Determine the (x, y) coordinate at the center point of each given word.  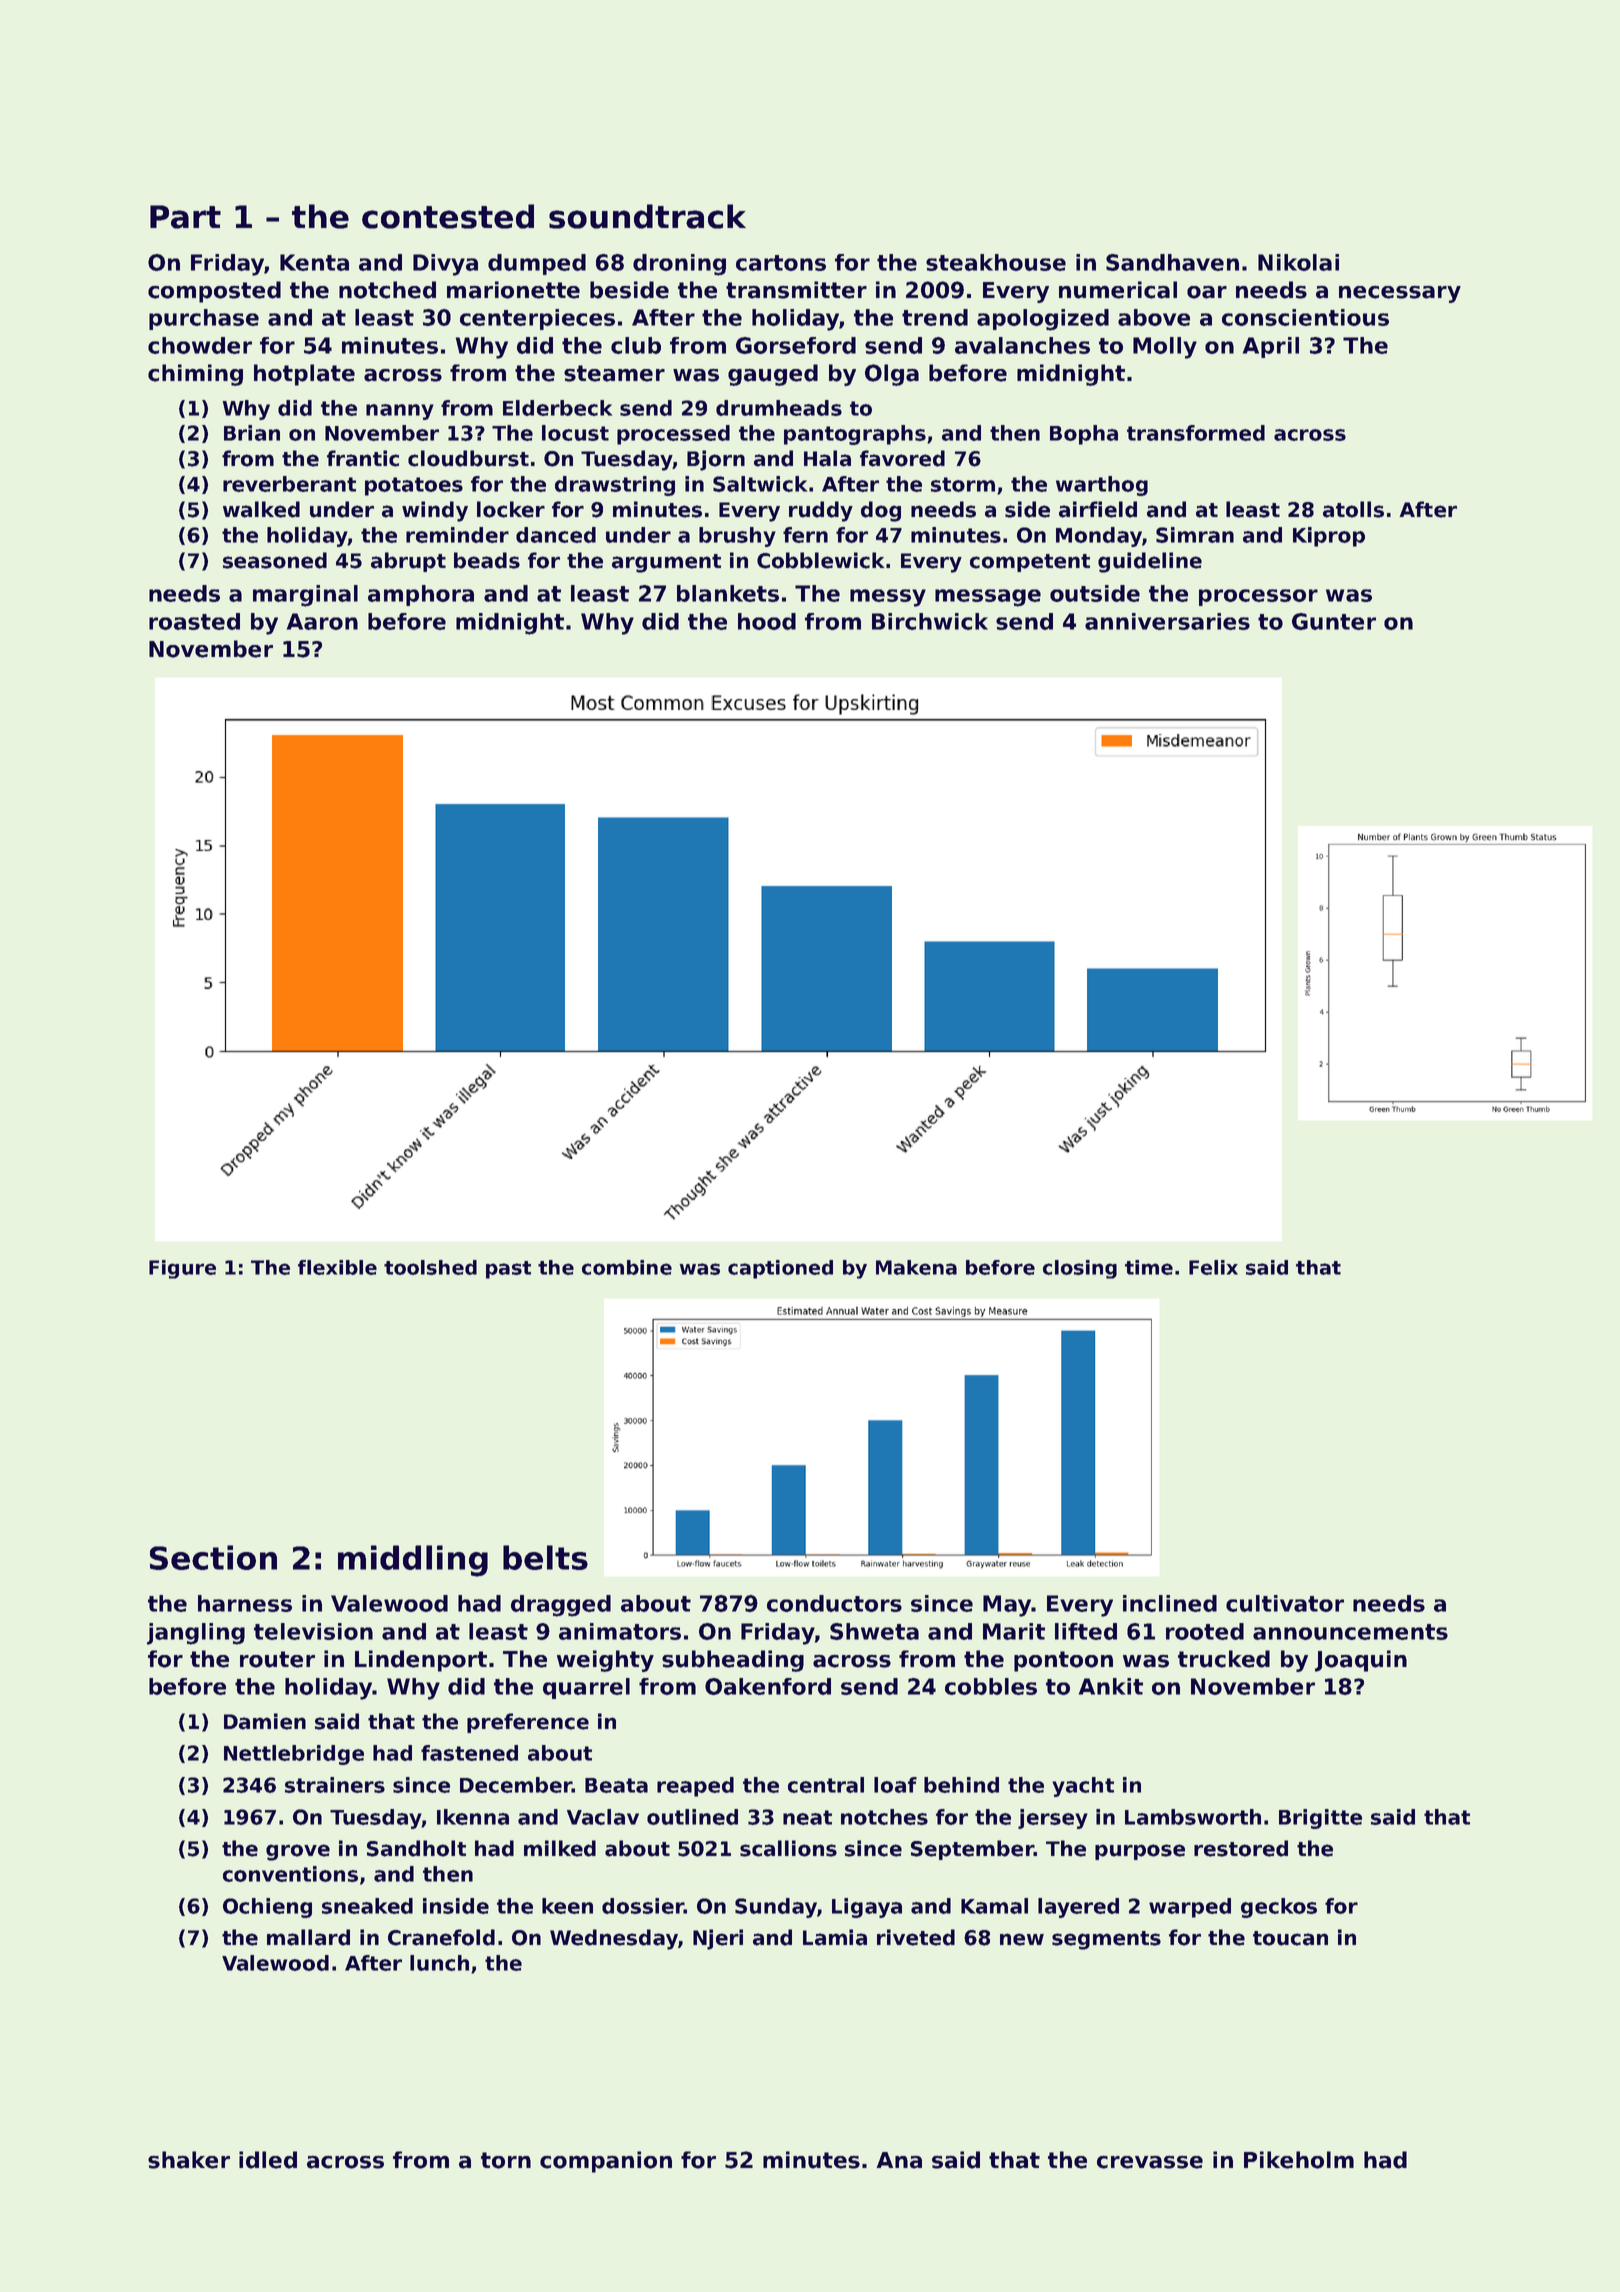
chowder (200, 345)
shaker (189, 2160)
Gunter (1334, 621)
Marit (1014, 1631)
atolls (1353, 509)
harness (245, 1603)
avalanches (1022, 345)
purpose (1140, 1852)
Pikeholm (1299, 2160)
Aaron (322, 621)
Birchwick (930, 621)
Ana (899, 2160)
